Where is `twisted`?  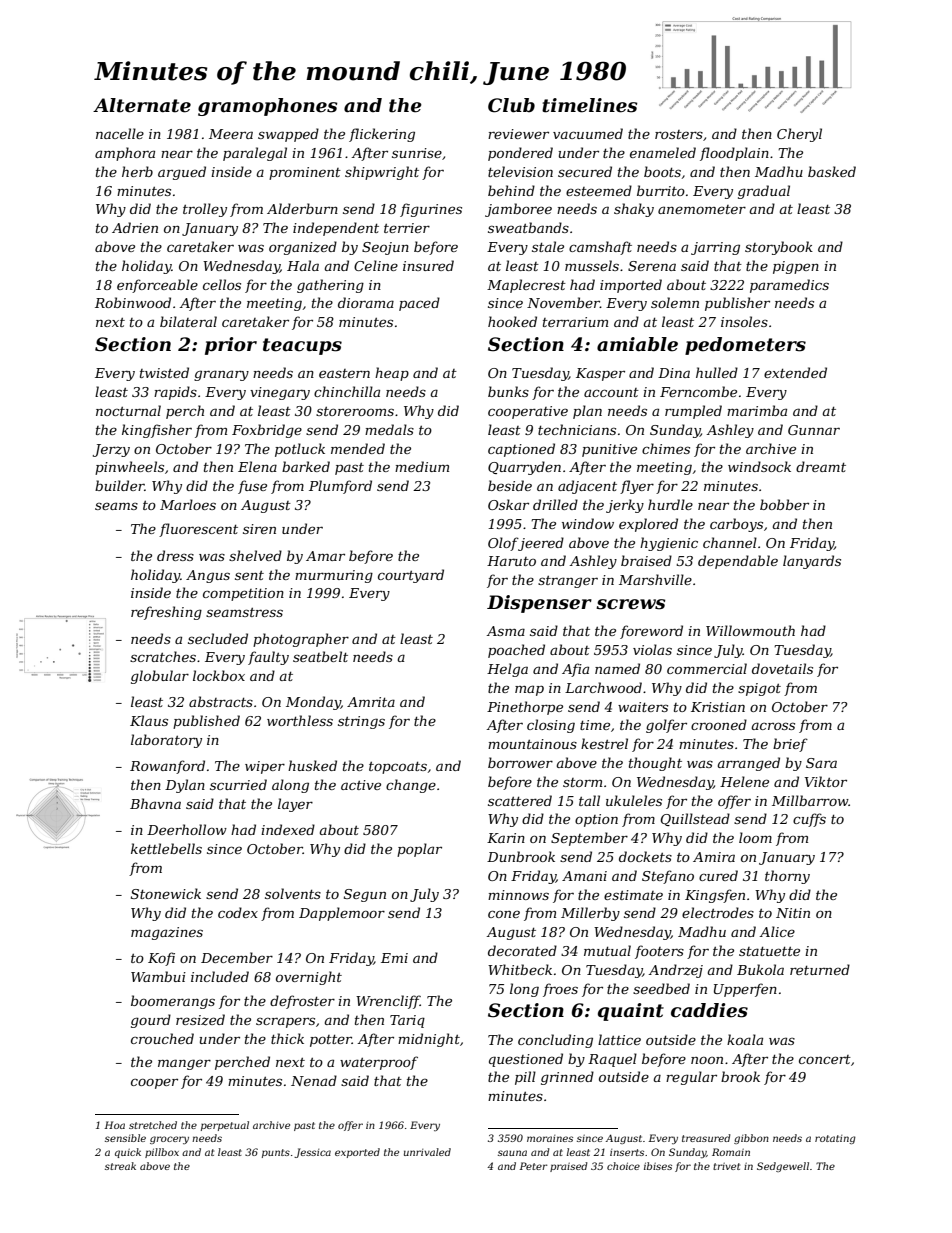
twisted is located at coordinates (164, 372).
